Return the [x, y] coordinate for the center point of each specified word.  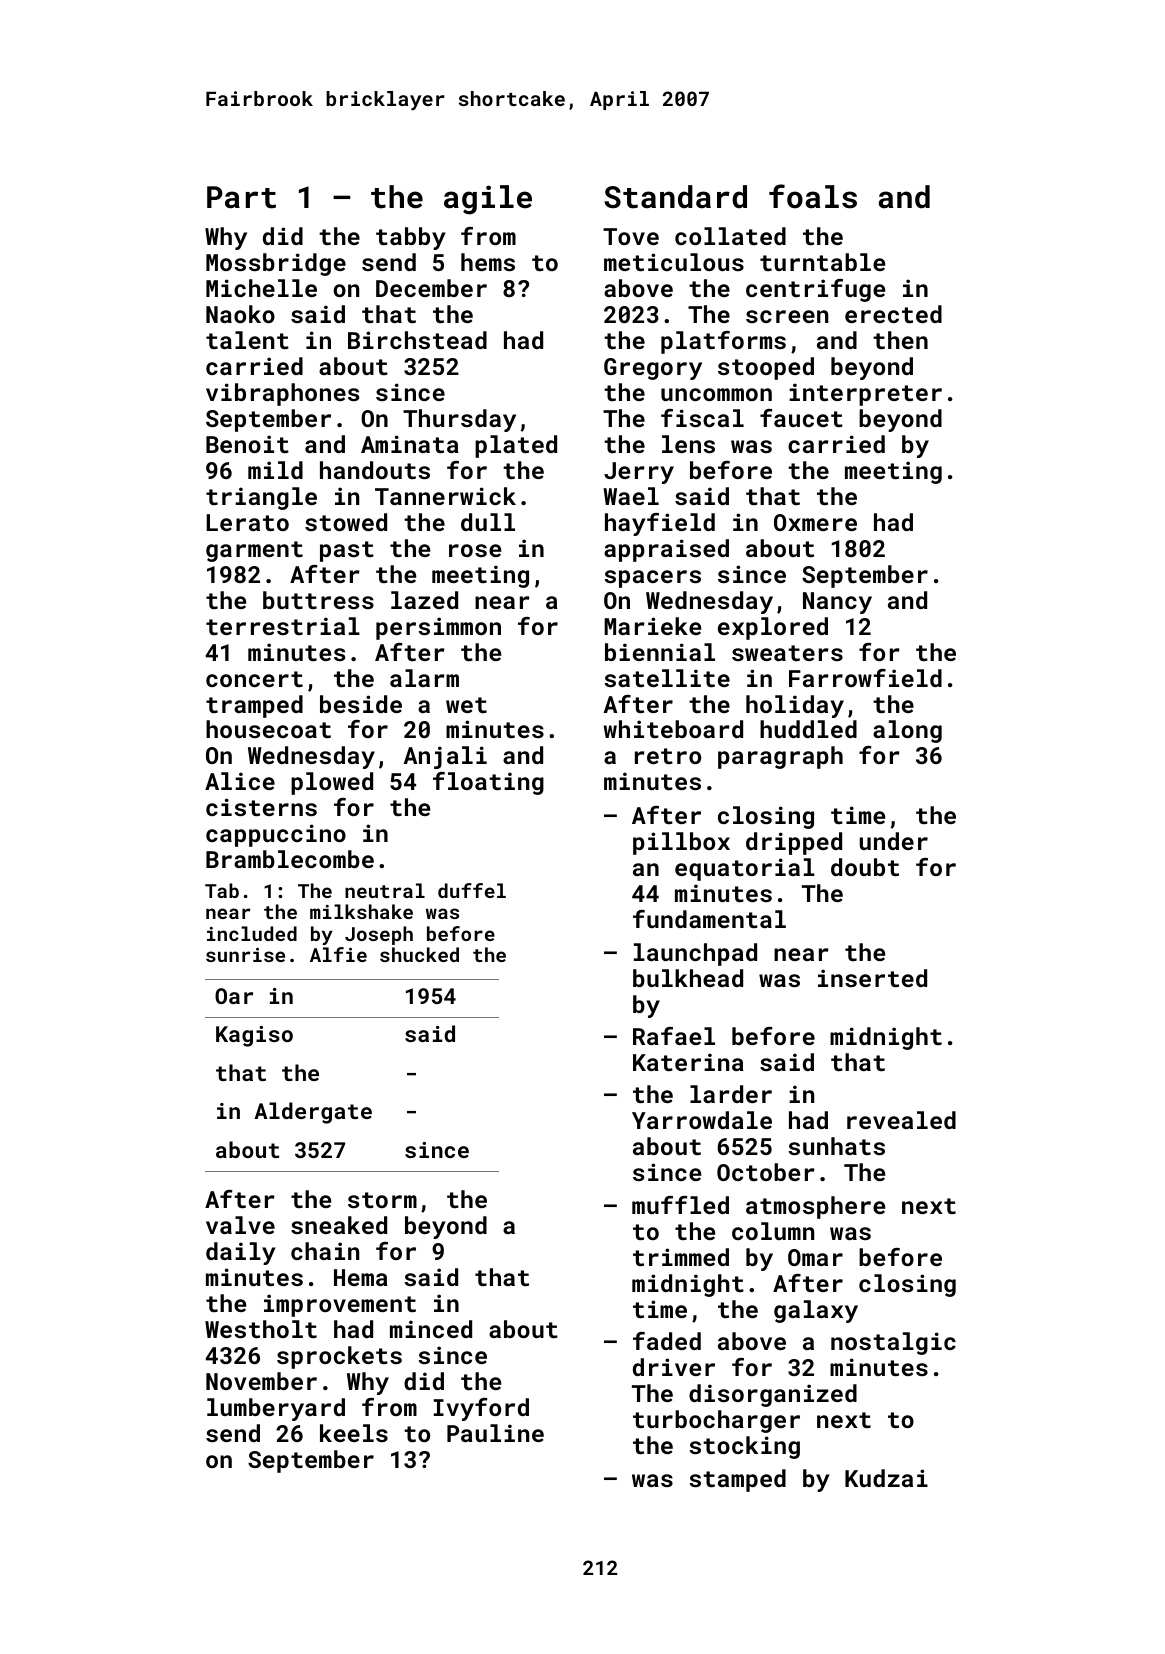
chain [325, 1251]
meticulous [674, 262]
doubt [865, 867]
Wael [631, 496]
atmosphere [815, 1207]
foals [813, 196]
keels [354, 1433]
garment [254, 551]
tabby [411, 238]
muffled [680, 1205]
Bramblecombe [290, 859]
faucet [801, 418]
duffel [472, 890]
